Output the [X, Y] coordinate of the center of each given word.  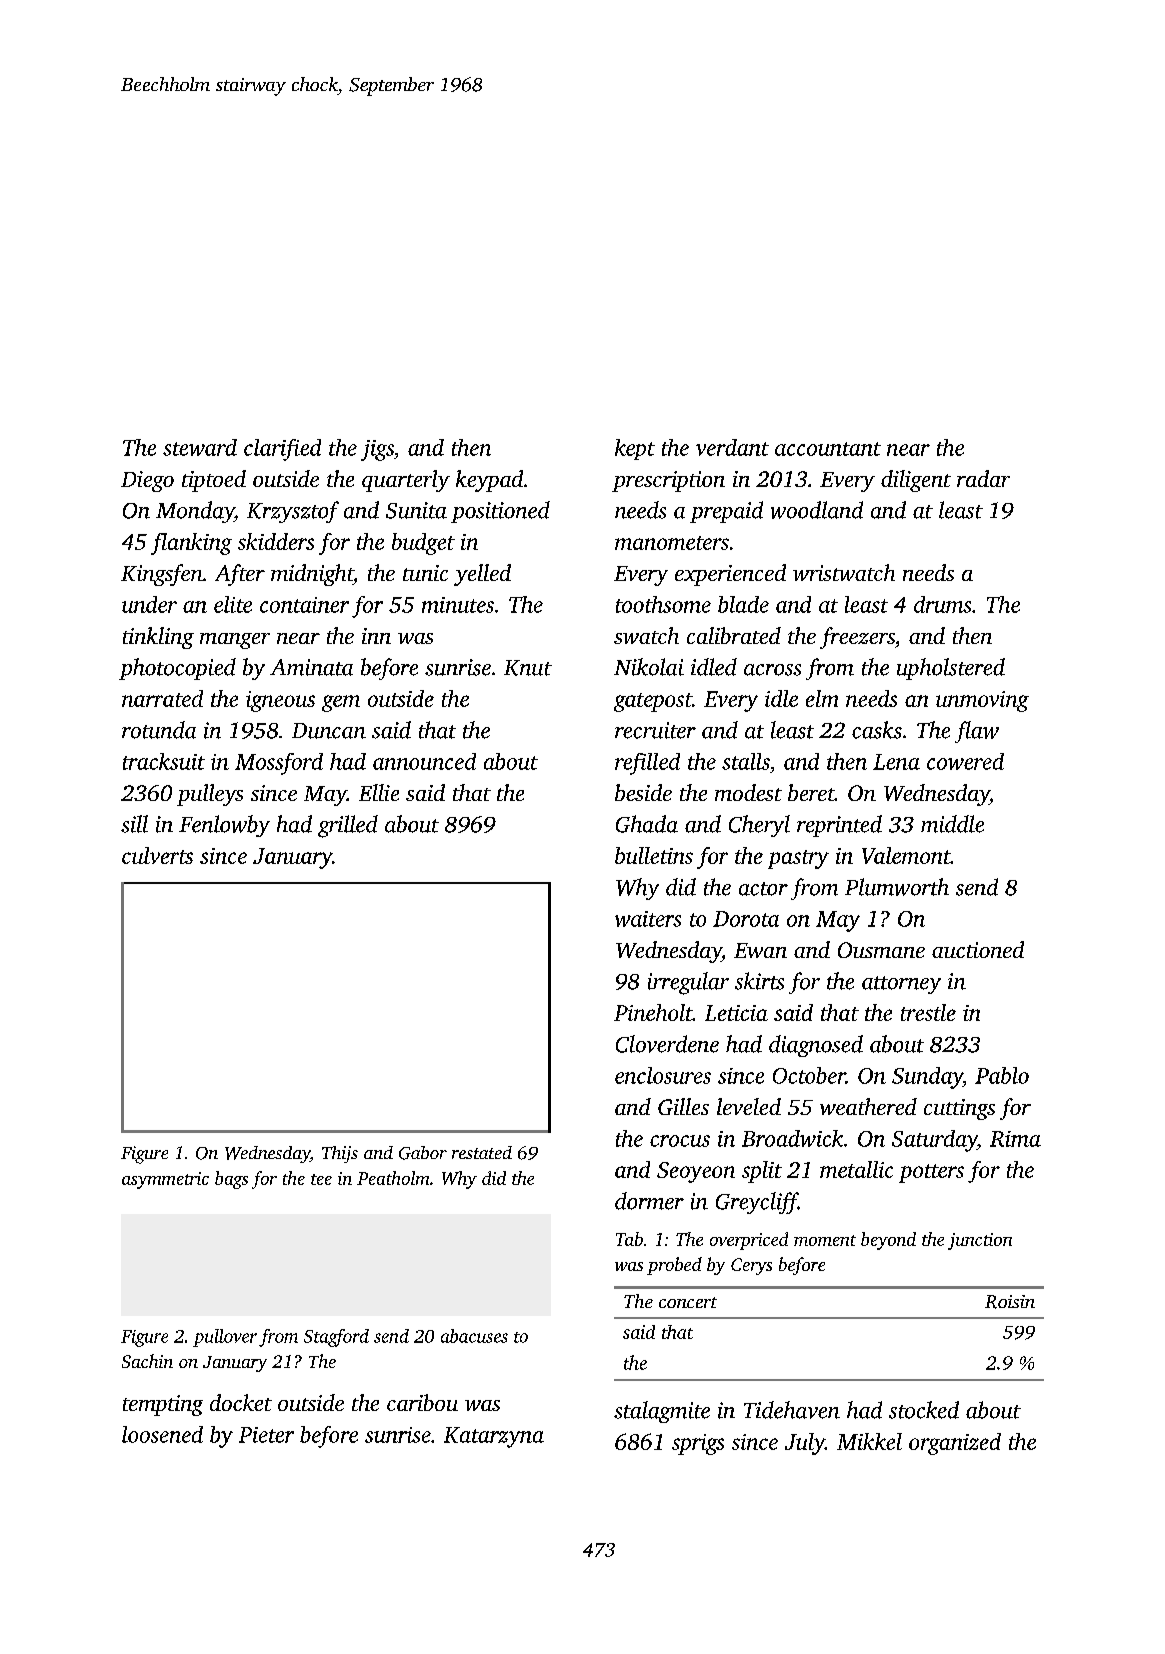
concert [688, 1302]
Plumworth [897, 887]
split [762, 1172]
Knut [528, 668]
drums [942, 604]
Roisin [1010, 1302]
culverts [157, 855]
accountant [828, 449]
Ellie [379, 792]
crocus [680, 1141]
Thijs [340, 1154]
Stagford [336, 1338]
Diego [147, 481]
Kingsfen [162, 575]
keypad [489, 481]
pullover [225, 1338]
